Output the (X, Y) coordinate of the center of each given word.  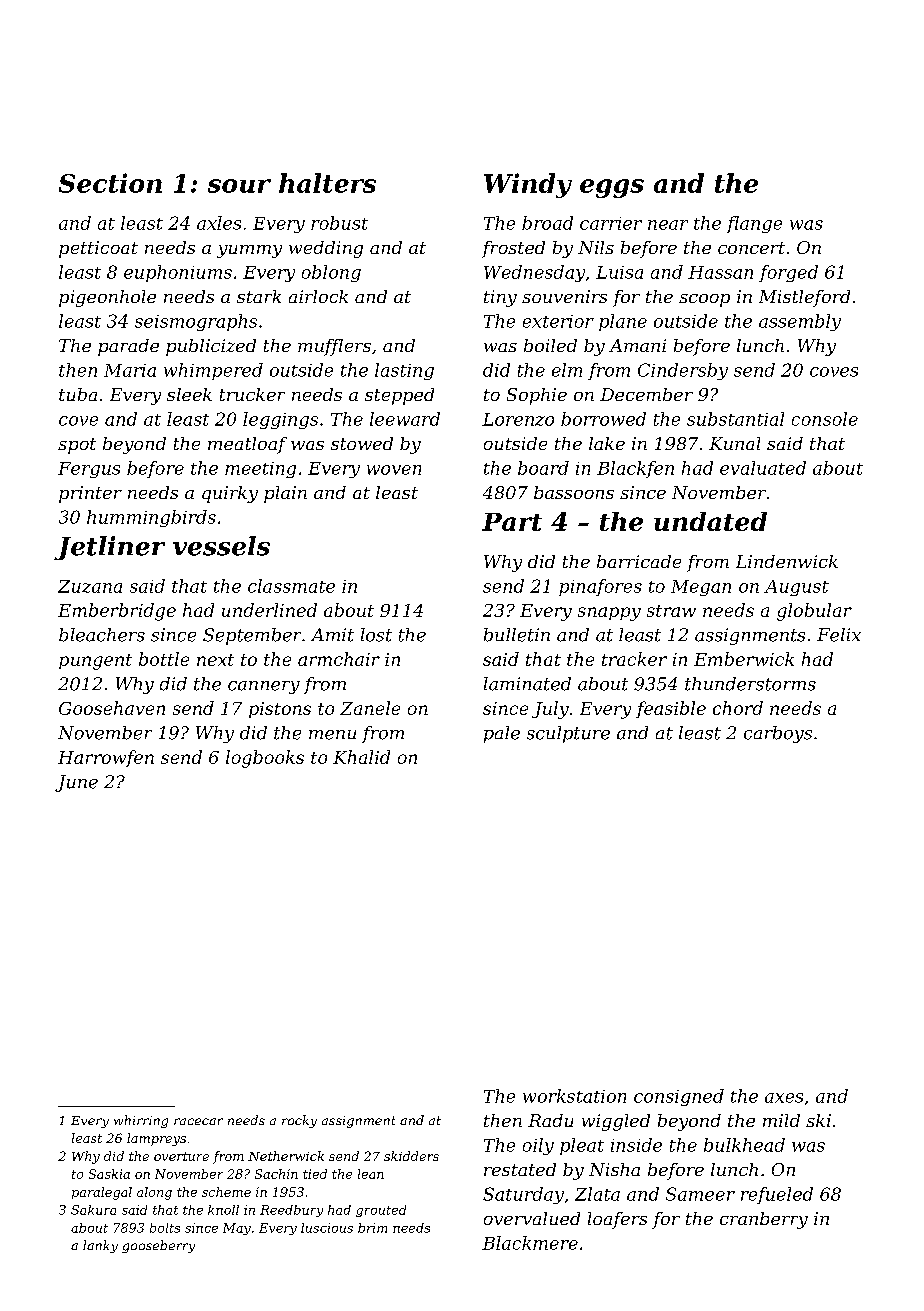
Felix (839, 635)
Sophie (537, 396)
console (825, 419)
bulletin (517, 635)
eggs (612, 188)
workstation (574, 1096)
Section (110, 183)
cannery (264, 687)
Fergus (89, 470)
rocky (299, 1121)
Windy (528, 185)
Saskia (109, 1174)
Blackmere (530, 1243)
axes (784, 1098)
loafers (617, 1220)
